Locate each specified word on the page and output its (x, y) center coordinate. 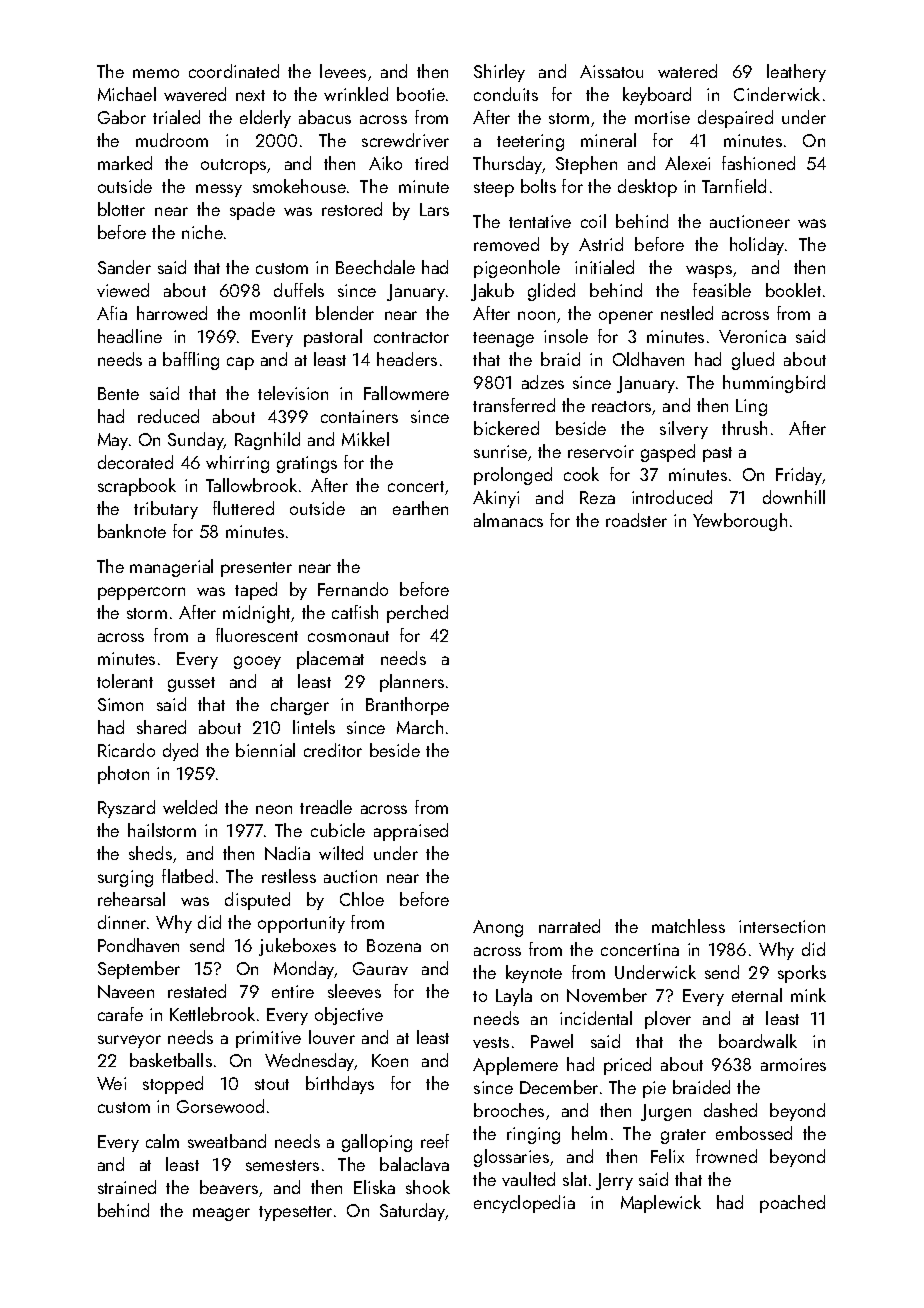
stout (272, 1084)
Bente (118, 393)
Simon (120, 704)
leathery (796, 73)
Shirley (499, 73)
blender (345, 313)
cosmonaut (348, 636)
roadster (636, 520)
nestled (687, 313)
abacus (325, 117)
